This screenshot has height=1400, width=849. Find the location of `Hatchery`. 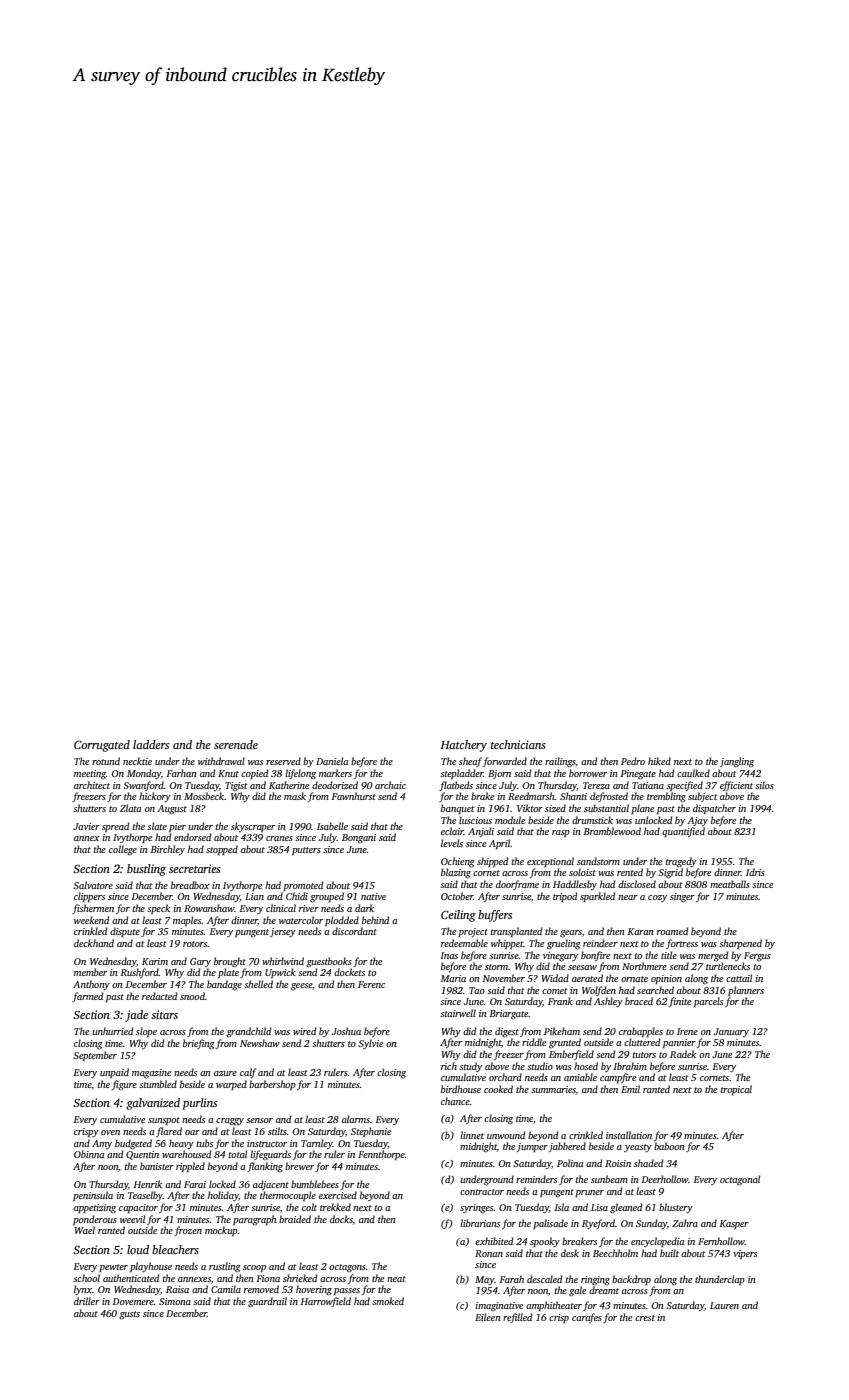

Hatchery is located at coordinates (463, 746).
